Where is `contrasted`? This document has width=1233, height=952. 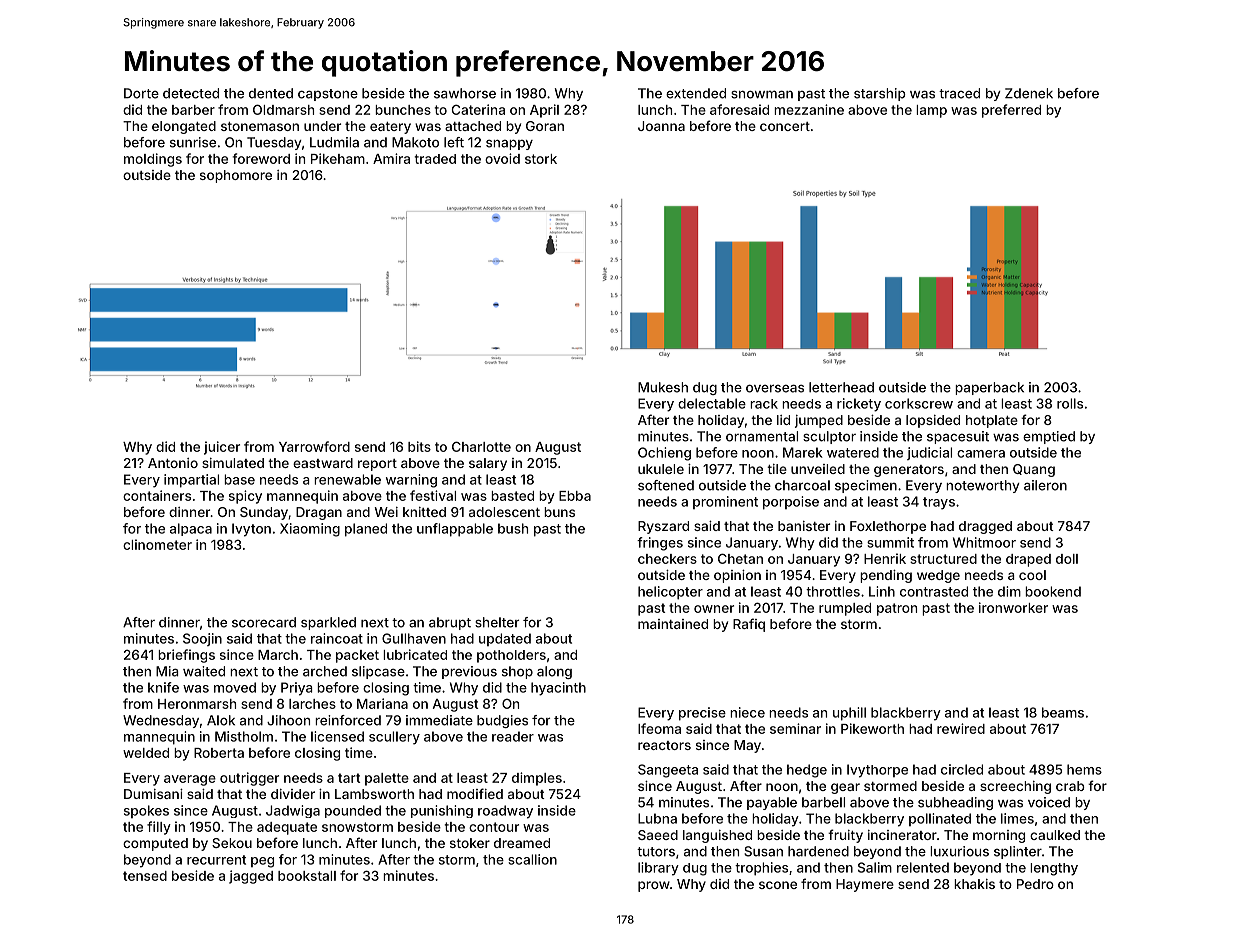
contrasted is located at coordinates (934, 591).
